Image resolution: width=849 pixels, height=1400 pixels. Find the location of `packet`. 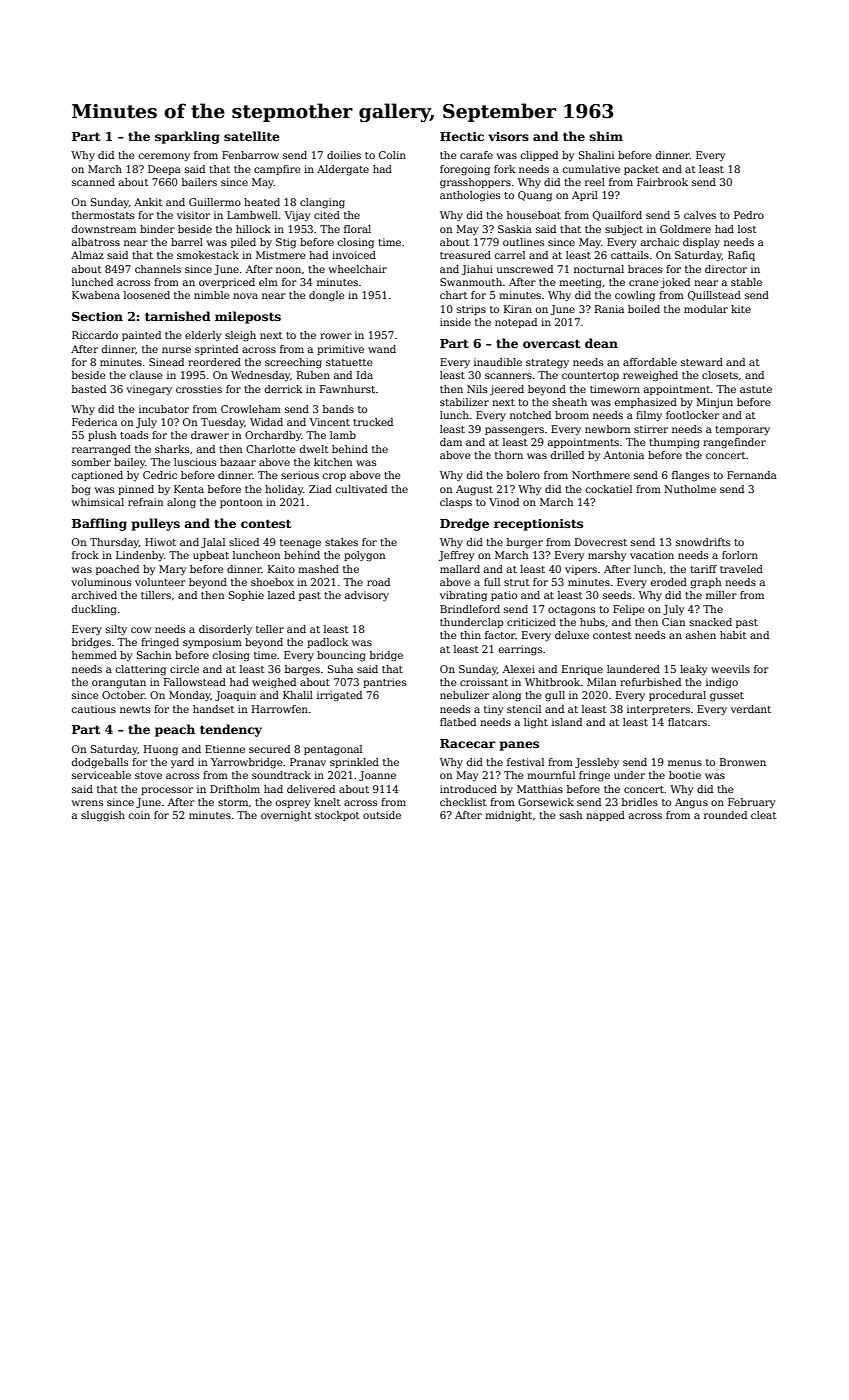

packet is located at coordinates (641, 170).
